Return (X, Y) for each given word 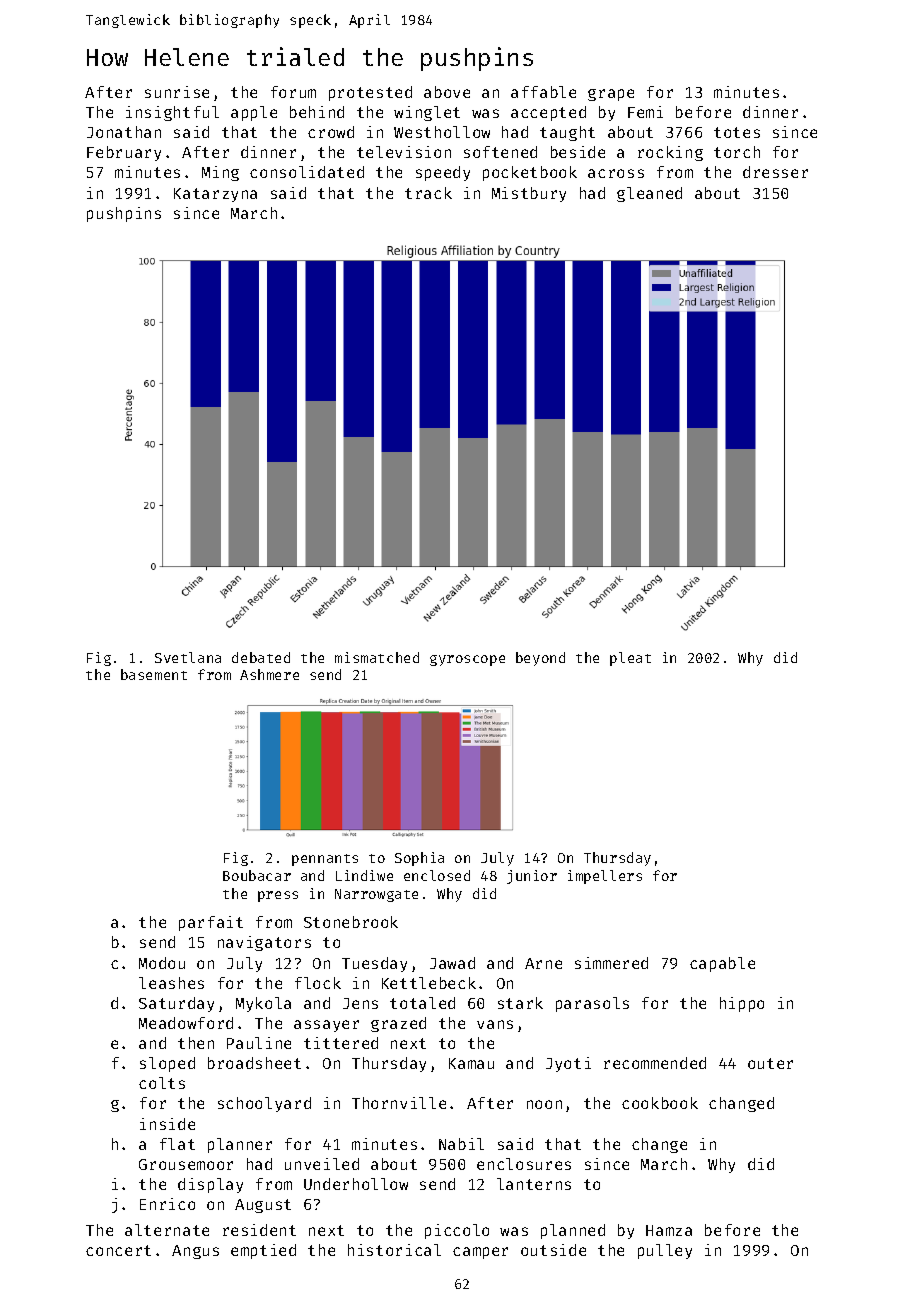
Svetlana (188, 657)
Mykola (263, 1004)
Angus (195, 1252)
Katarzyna (215, 195)
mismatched (377, 657)
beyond (540, 659)
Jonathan (124, 132)
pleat (630, 659)
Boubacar (257, 875)
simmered (611, 963)
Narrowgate (376, 895)
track (428, 193)
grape (611, 95)
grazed (398, 1024)
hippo (742, 1004)
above (447, 92)
